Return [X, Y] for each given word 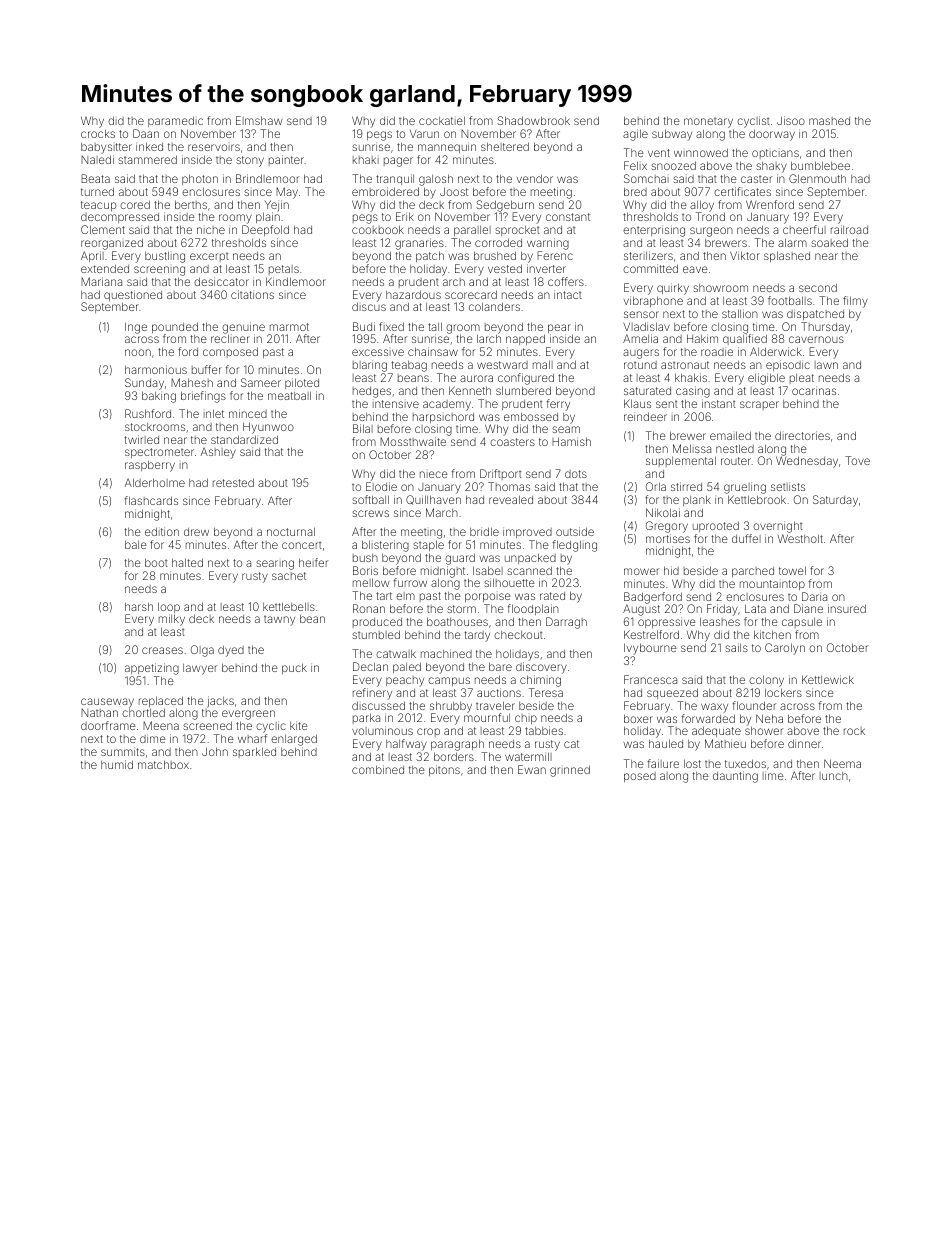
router [736, 461]
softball [370, 499]
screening [159, 271]
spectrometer [159, 453]
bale [136, 544]
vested [505, 268]
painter [286, 160]
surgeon [711, 232]
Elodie [381, 486]
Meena [161, 725]
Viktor [745, 255]
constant [568, 217]
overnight [778, 527]
